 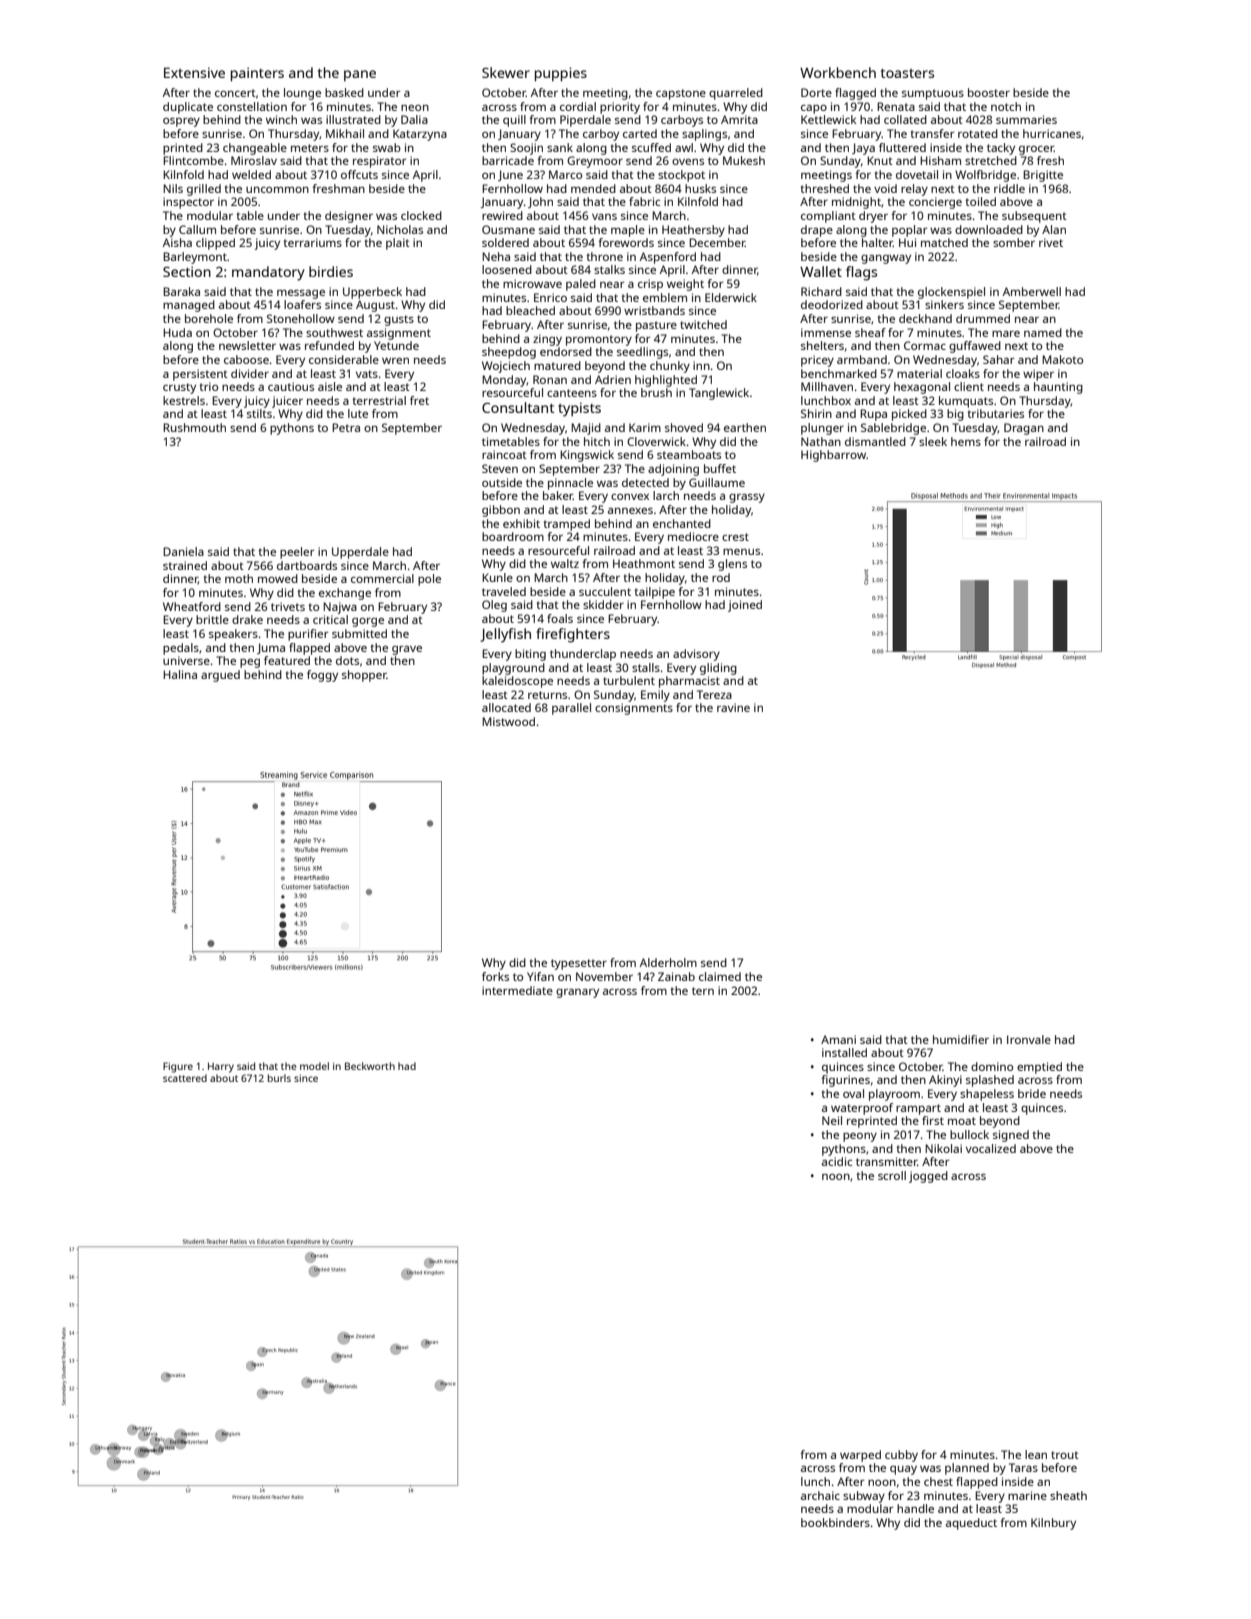 What do you see at coordinates (961, 1039) in the screenshot?
I see `humidifier` at bounding box center [961, 1039].
